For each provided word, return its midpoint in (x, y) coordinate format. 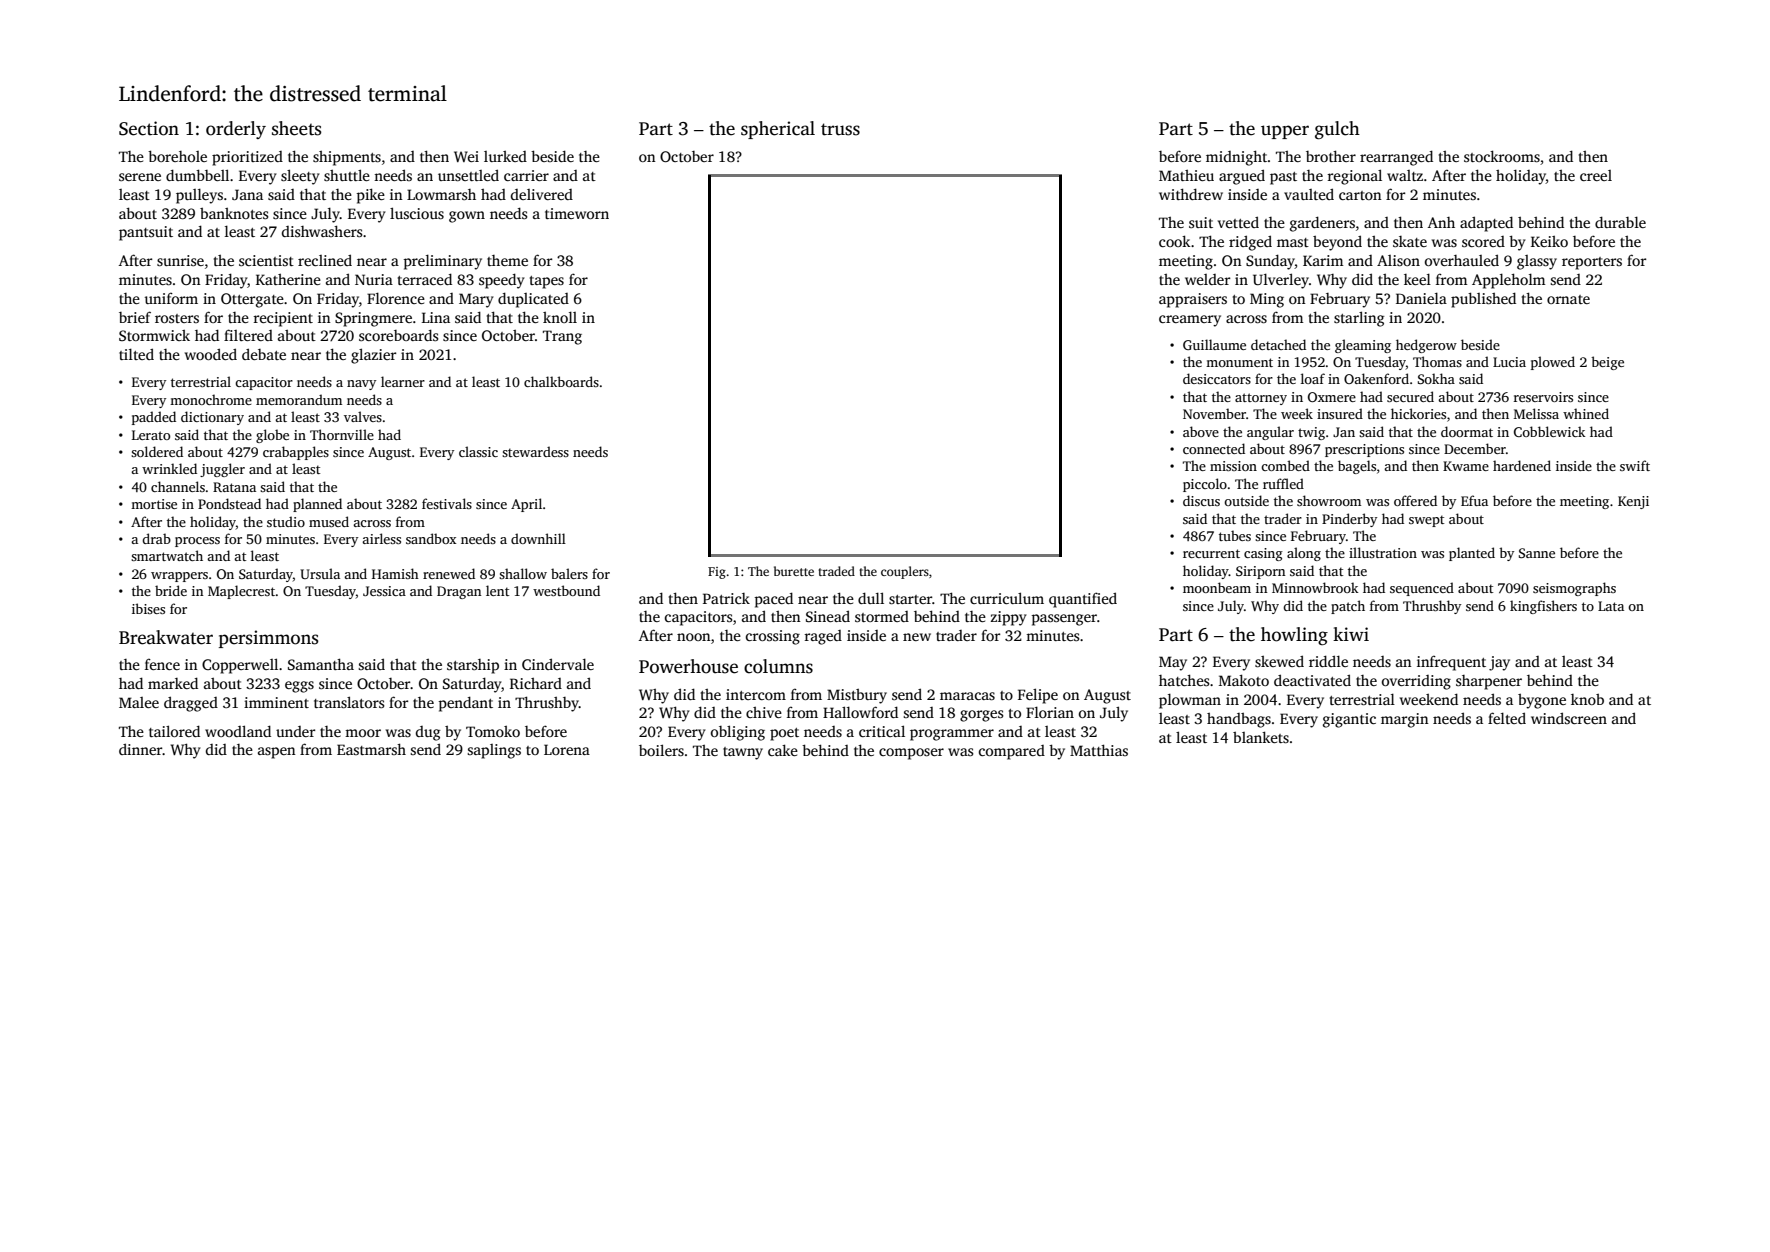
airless (381, 538)
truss (840, 129)
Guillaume (1214, 344)
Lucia (1509, 362)
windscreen (1569, 718)
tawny (743, 753)
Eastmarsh (371, 749)
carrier (526, 175)
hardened (1522, 465)
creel (1596, 175)
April (526, 505)
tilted (136, 354)
